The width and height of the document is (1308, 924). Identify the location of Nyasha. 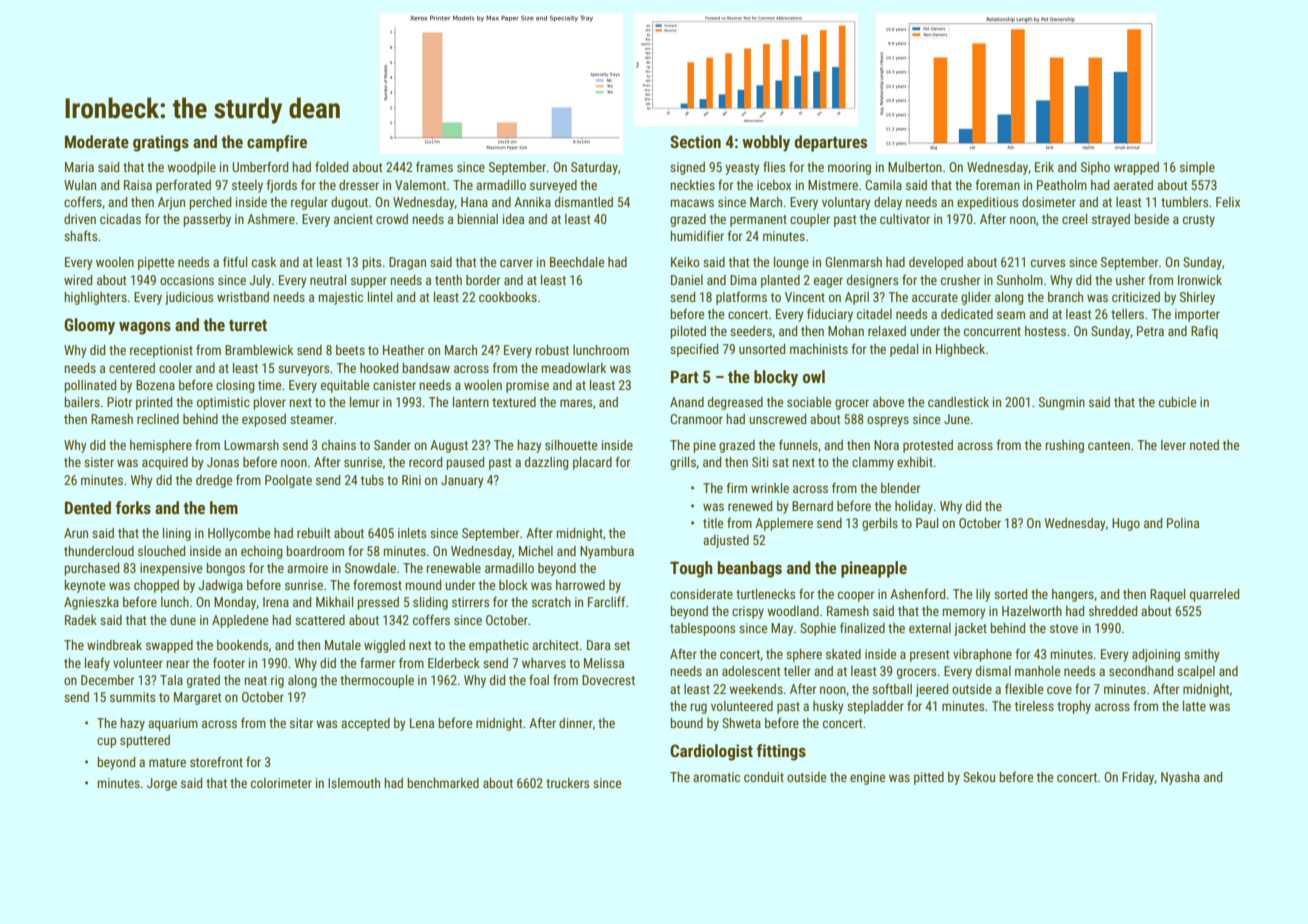
(1180, 778).
